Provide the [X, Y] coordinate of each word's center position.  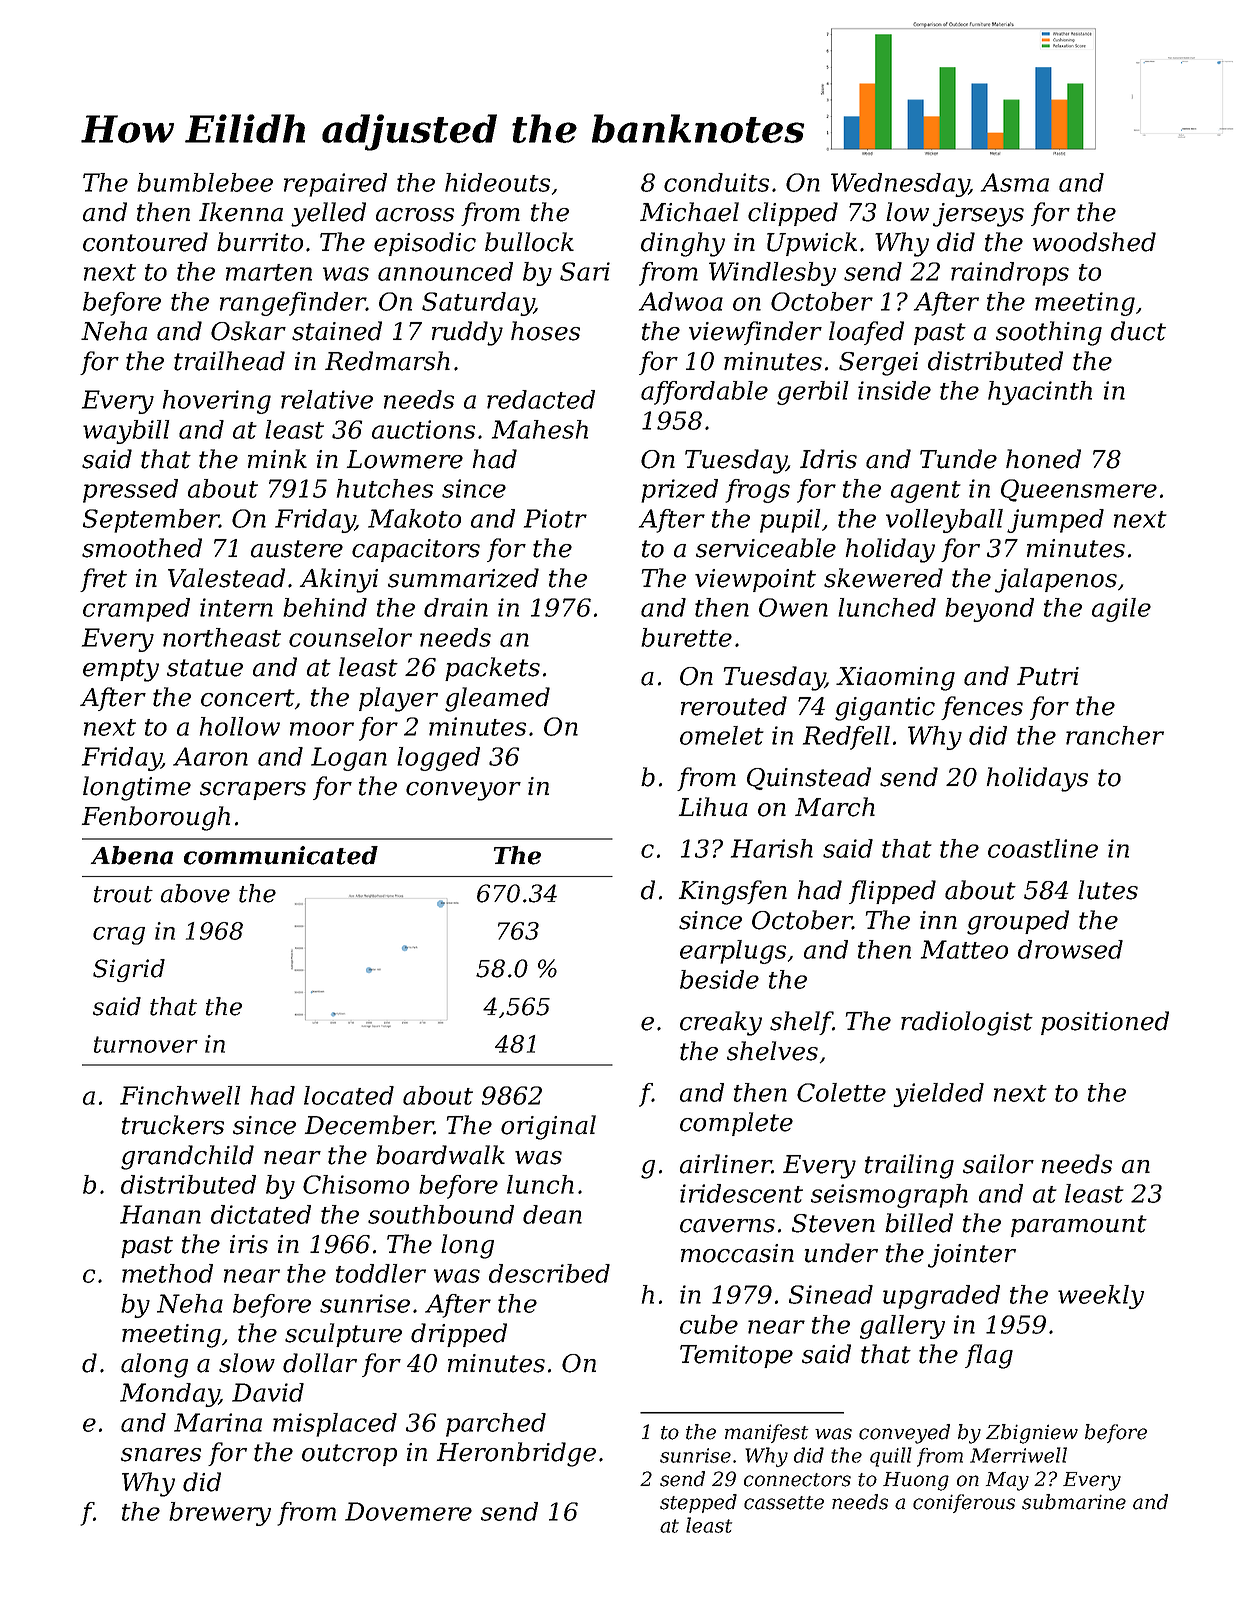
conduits [716, 182]
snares [161, 1455]
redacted [541, 399]
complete [736, 1124]
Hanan [160, 1214]
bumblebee [205, 182]
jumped [1055, 521]
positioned [1105, 1023]
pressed [130, 491]
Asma [1015, 182]
